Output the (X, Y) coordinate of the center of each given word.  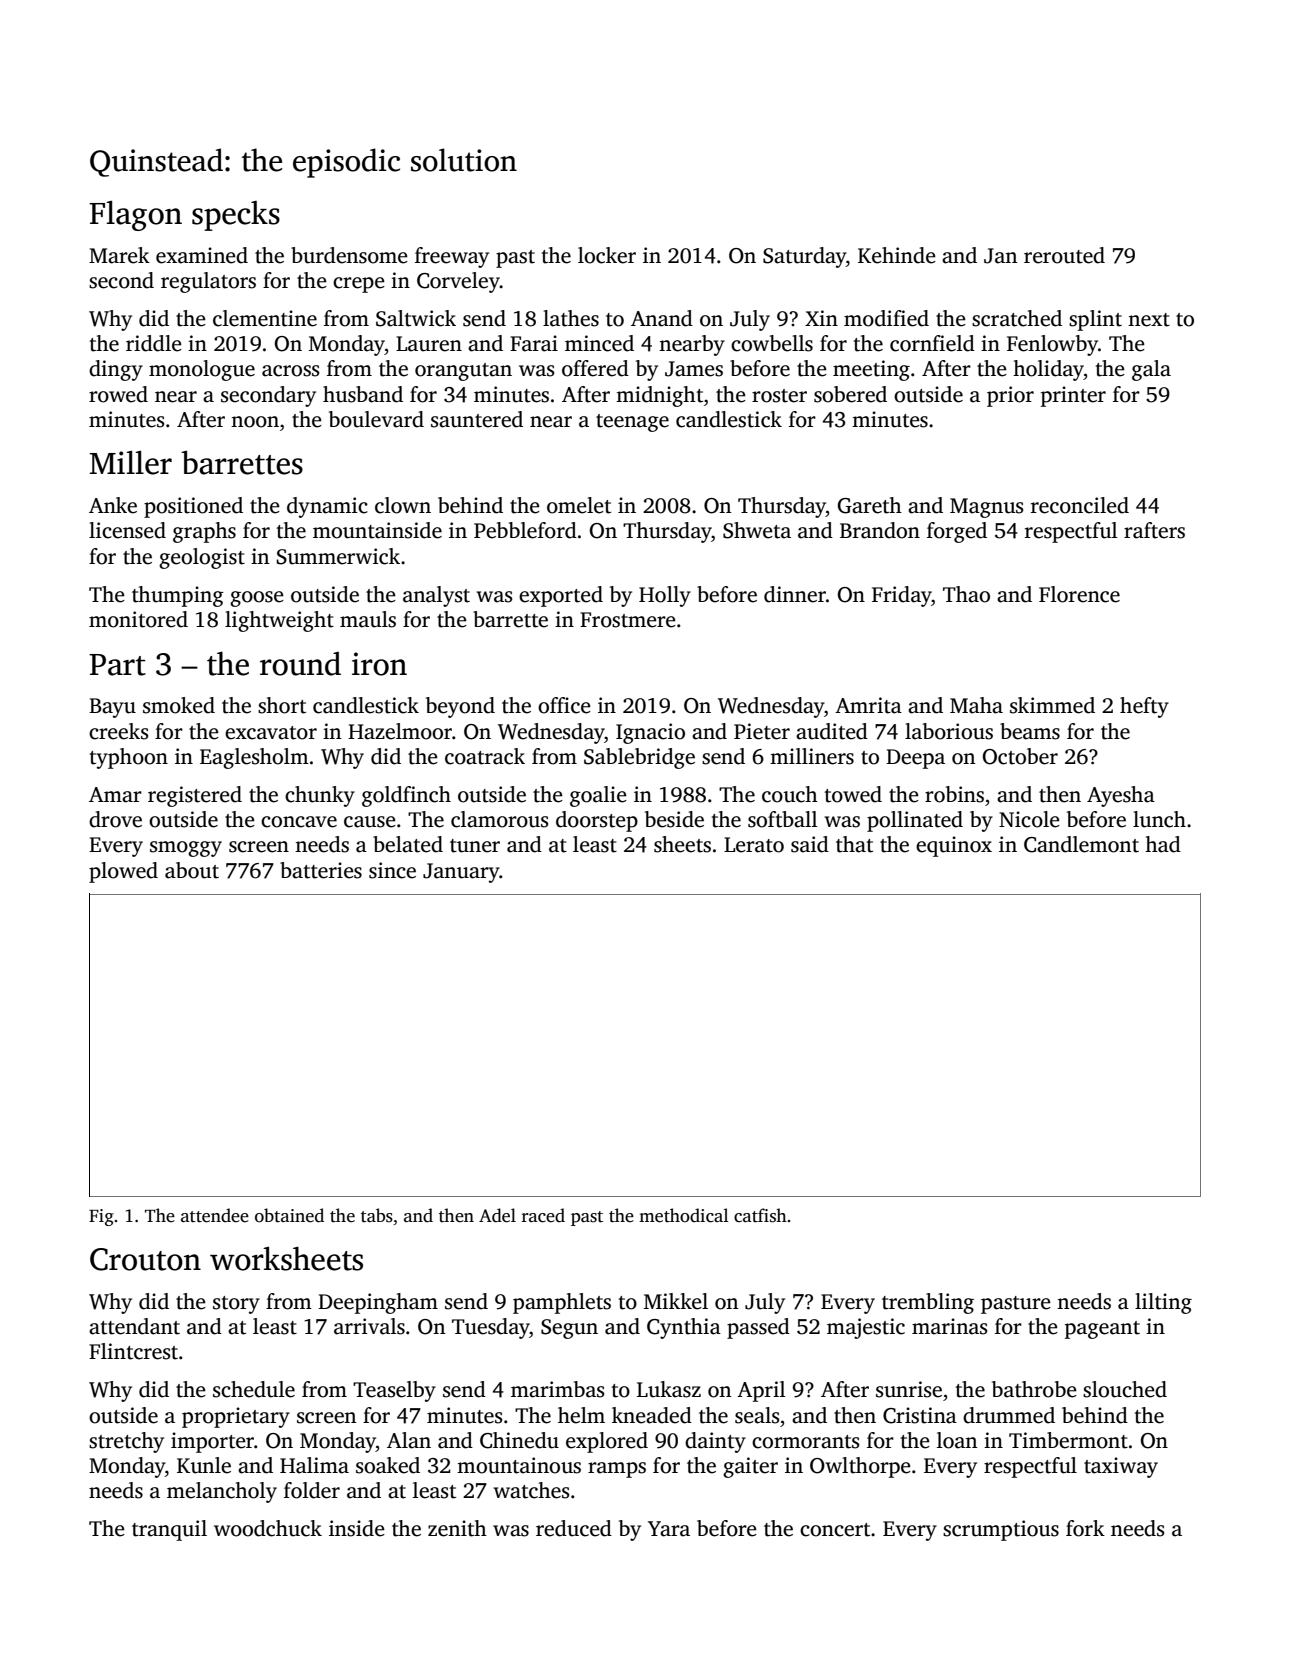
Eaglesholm (254, 758)
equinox (954, 846)
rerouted (1064, 255)
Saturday (804, 257)
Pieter (762, 731)
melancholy (222, 1492)
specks (236, 216)
